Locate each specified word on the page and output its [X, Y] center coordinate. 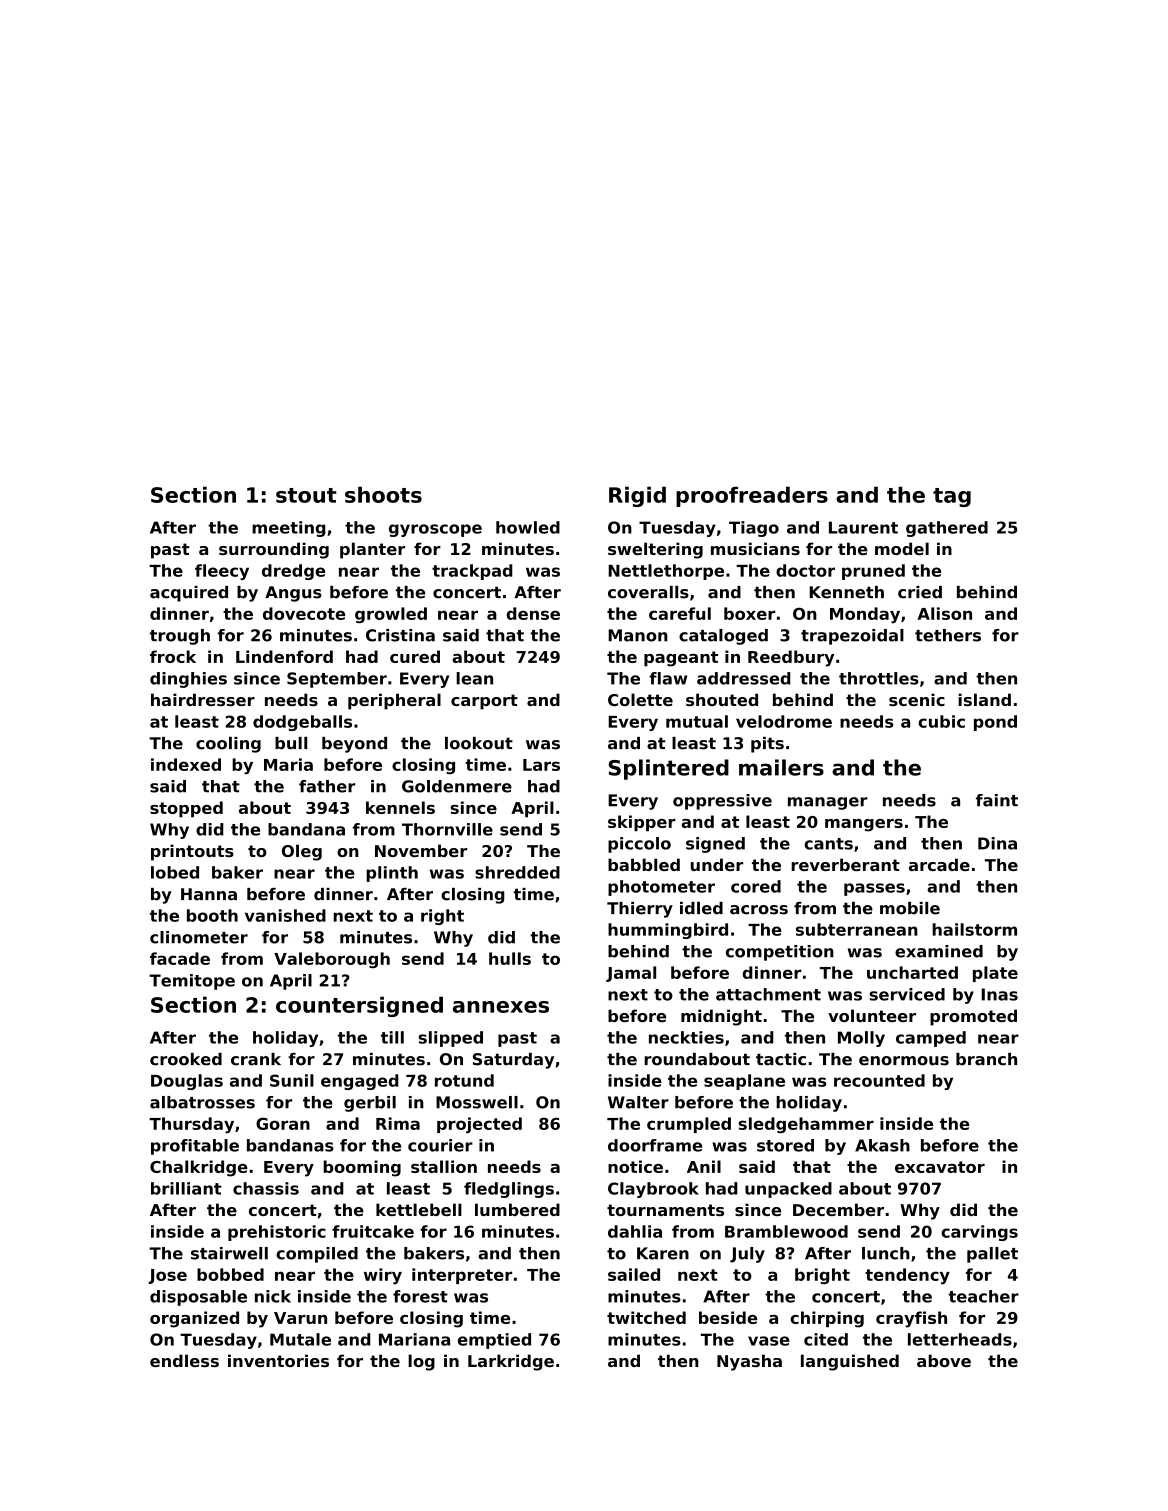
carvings [979, 1233]
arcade [939, 864]
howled [528, 527]
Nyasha [749, 1362]
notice [635, 1166]
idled [701, 908]
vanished [285, 915]
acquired [189, 594]
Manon [638, 635]
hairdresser [203, 699]
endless [184, 1360]
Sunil [292, 1080]
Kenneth [846, 592]
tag [952, 497]
